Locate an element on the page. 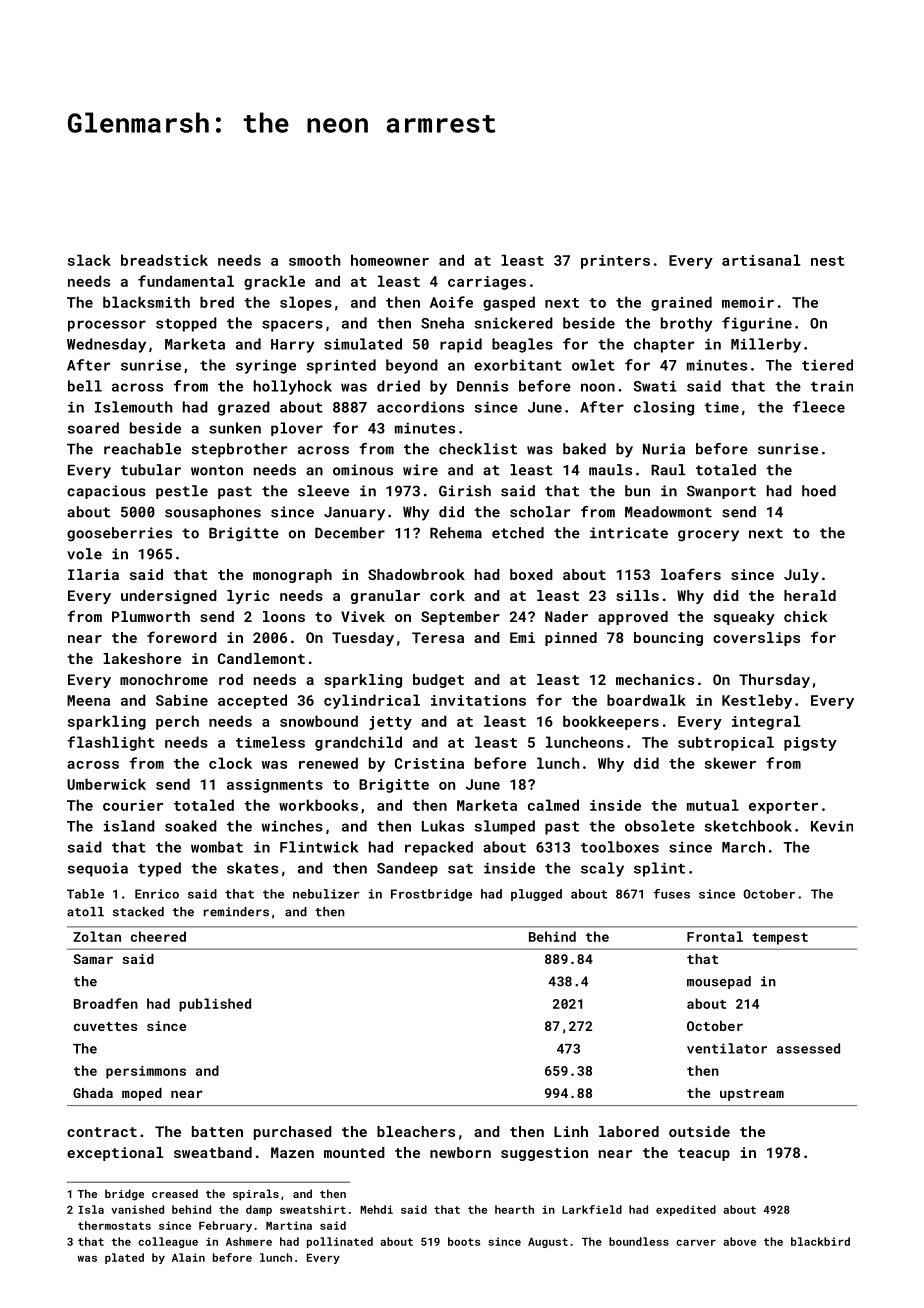 Image resolution: width=924 pixels, height=1308 pixels. exporter is located at coordinates (783, 807).
